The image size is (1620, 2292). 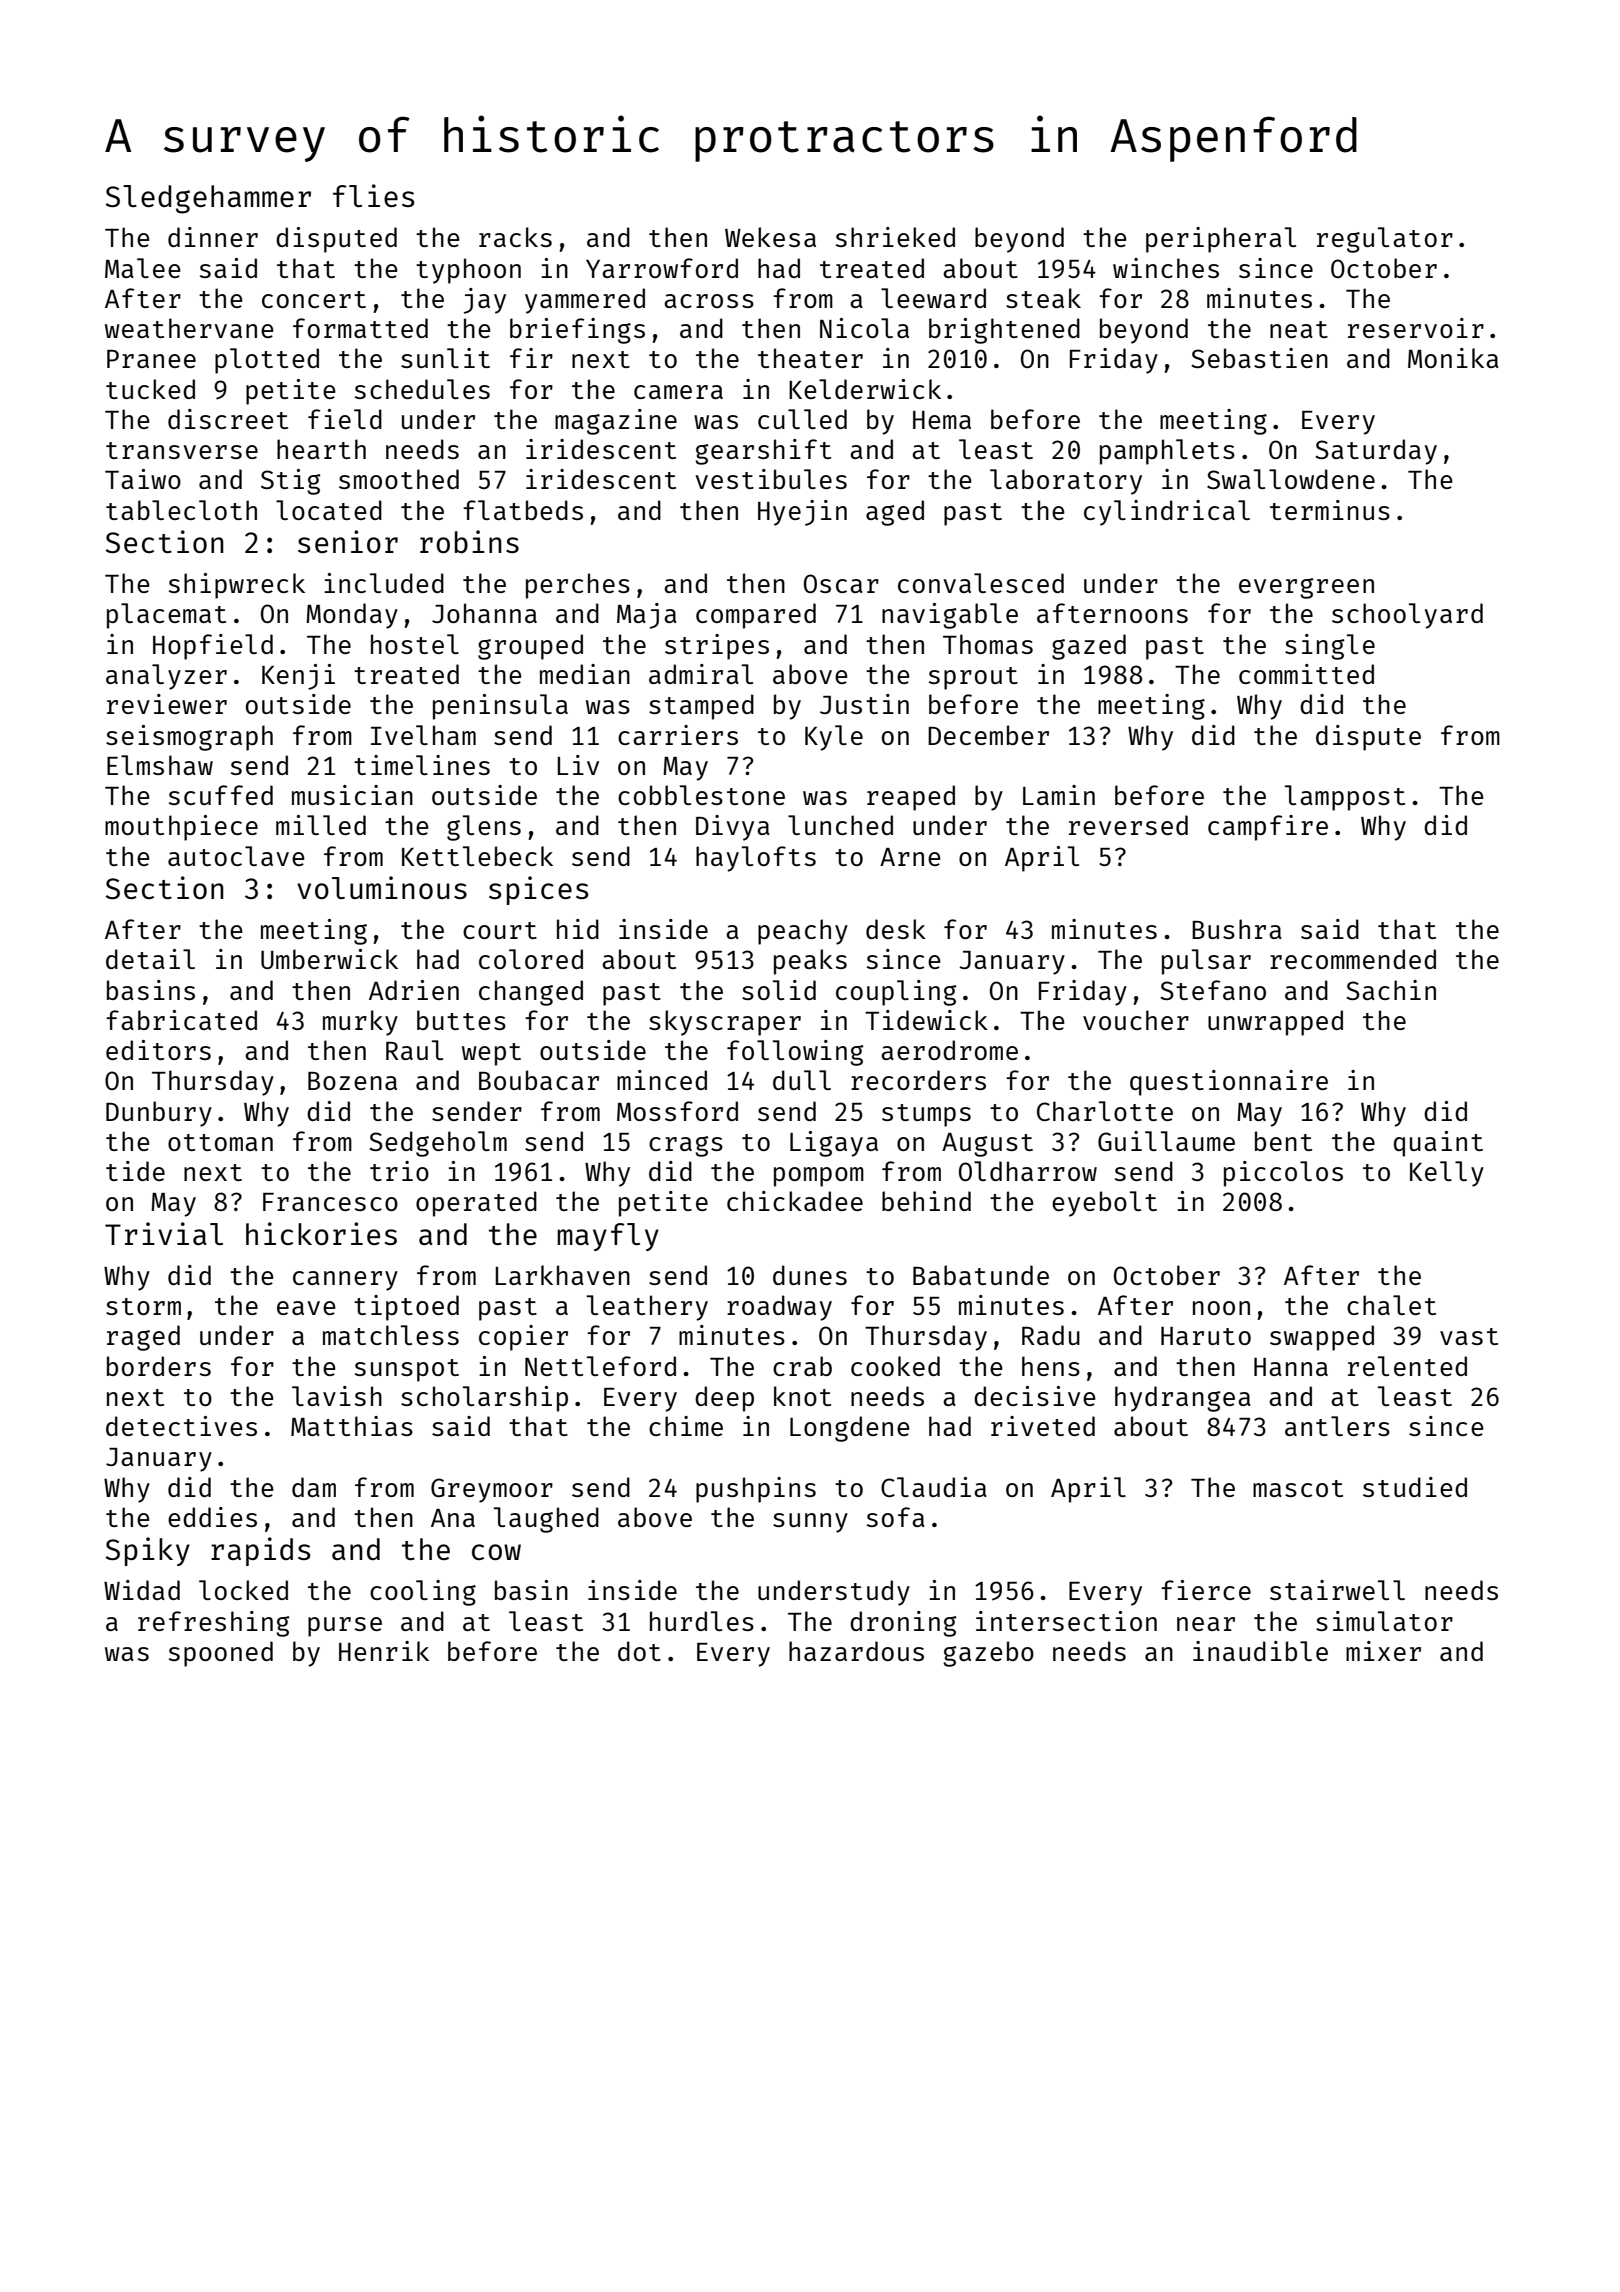 What do you see at coordinates (143, 479) in the document?
I see `Taiwo` at bounding box center [143, 479].
